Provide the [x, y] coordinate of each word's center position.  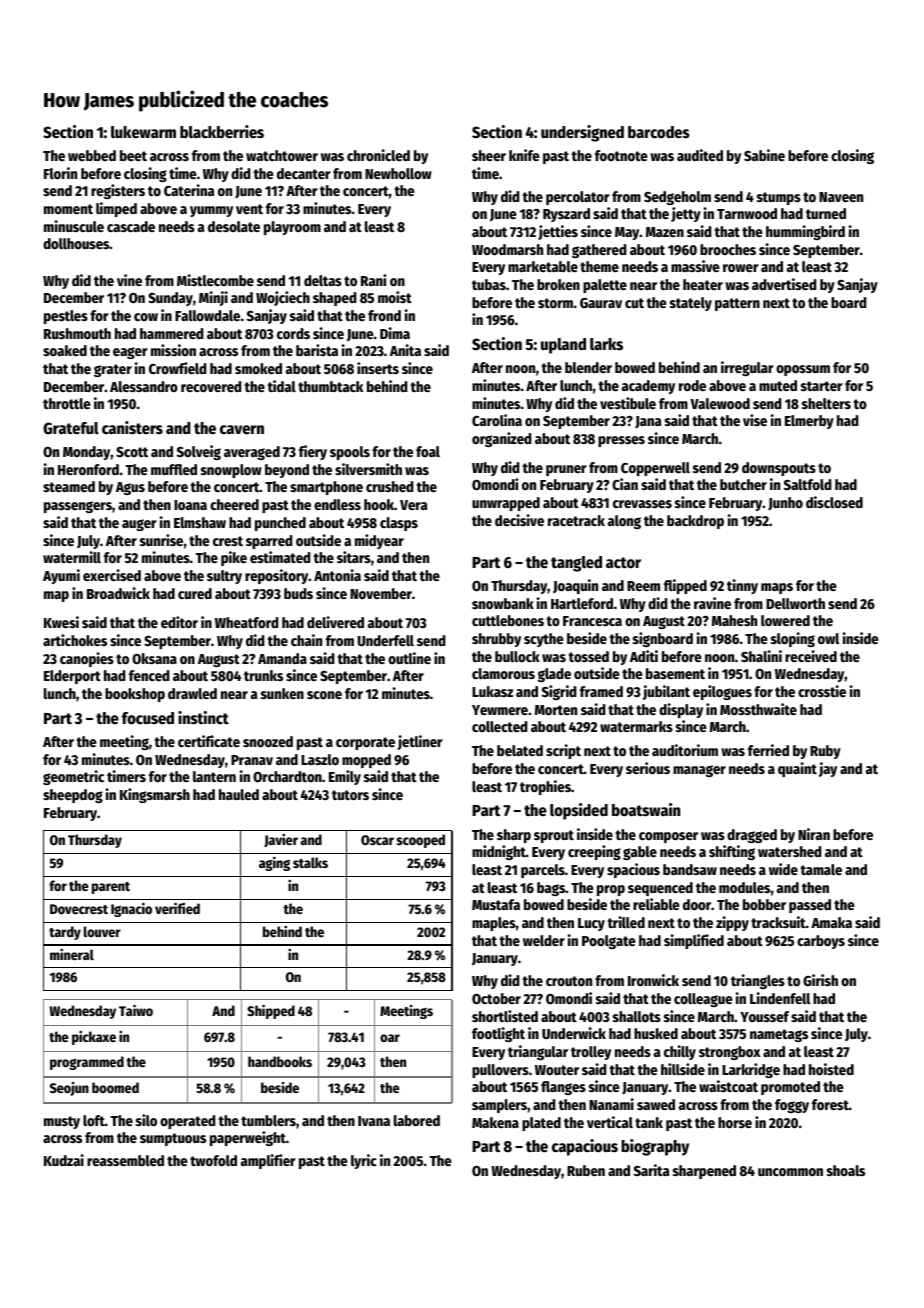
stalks [310, 862]
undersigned [582, 133]
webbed [92, 155]
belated [520, 750]
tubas [489, 284]
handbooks [280, 1061]
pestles [66, 317]
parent [111, 888]
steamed [69, 486]
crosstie [822, 691]
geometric [73, 777]
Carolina [497, 420]
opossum [803, 370]
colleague [703, 1000]
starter [822, 386]
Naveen [841, 197]
